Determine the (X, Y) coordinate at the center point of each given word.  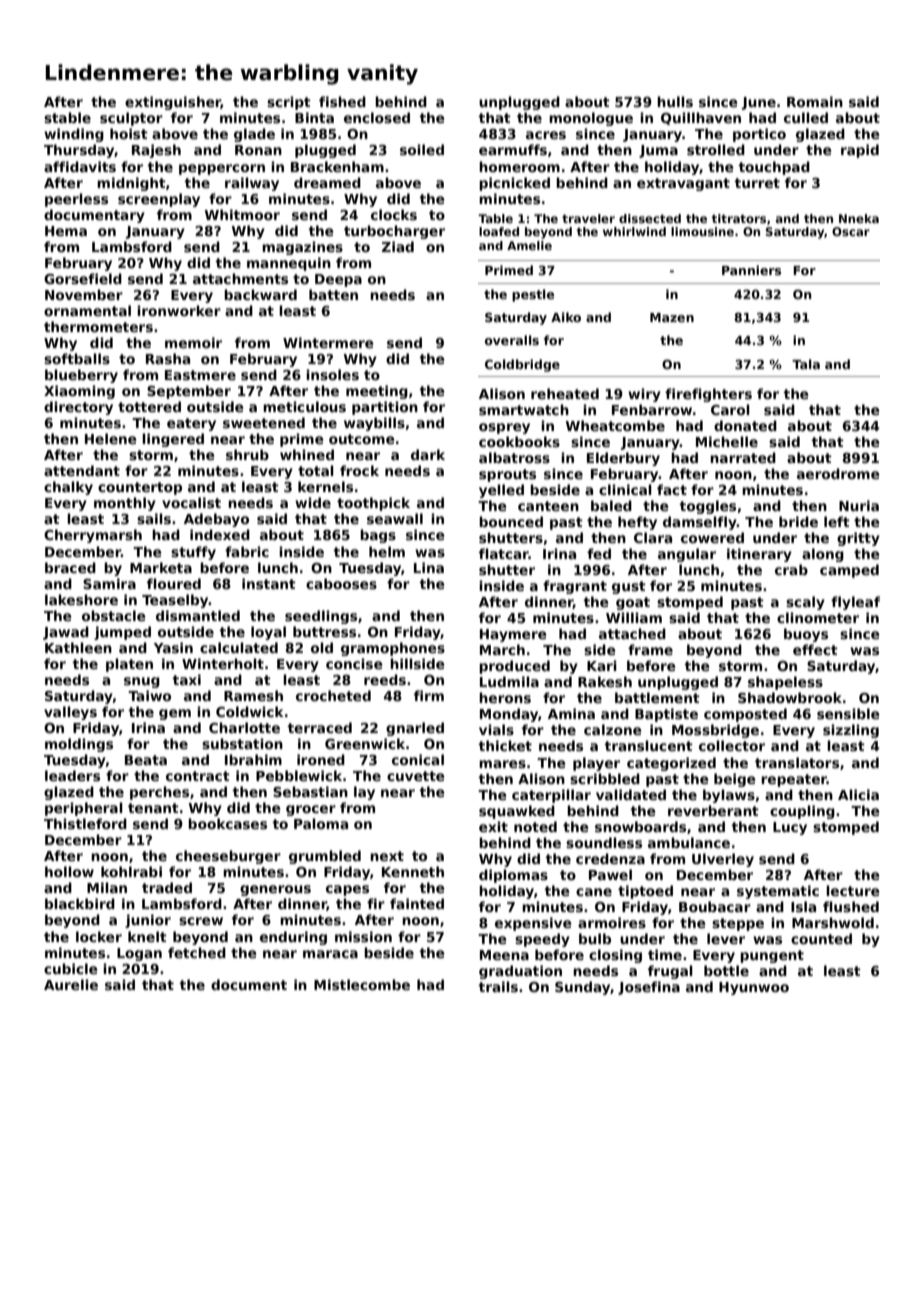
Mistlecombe (362, 984)
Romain (815, 101)
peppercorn (222, 169)
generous (275, 890)
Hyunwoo (754, 988)
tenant (153, 808)
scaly (805, 603)
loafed (499, 231)
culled (806, 117)
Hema (66, 231)
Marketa (161, 567)
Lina (429, 567)
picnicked (514, 184)
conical (418, 759)
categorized (671, 764)
